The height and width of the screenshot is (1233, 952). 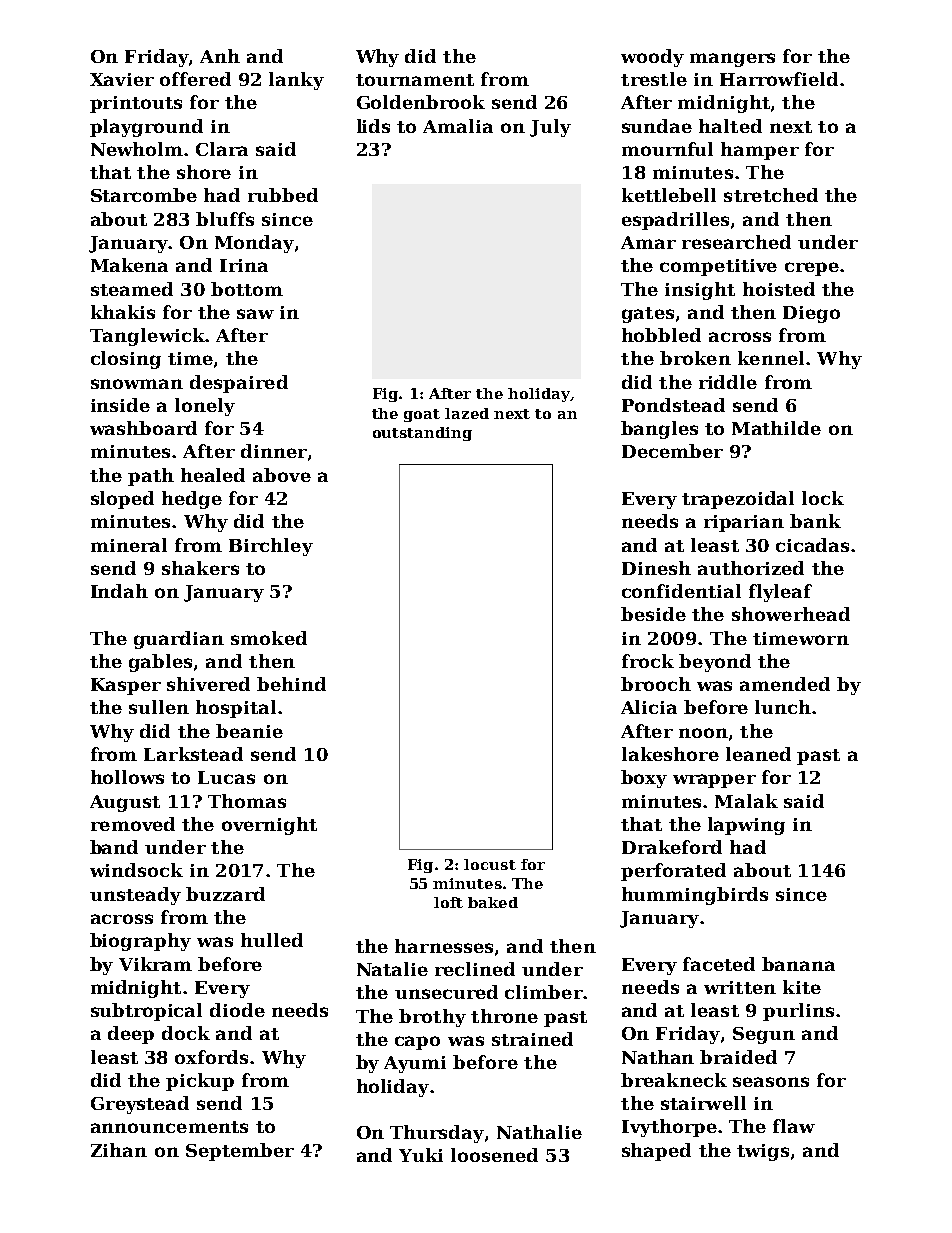 I want to click on trapezoidal, so click(x=738, y=500).
